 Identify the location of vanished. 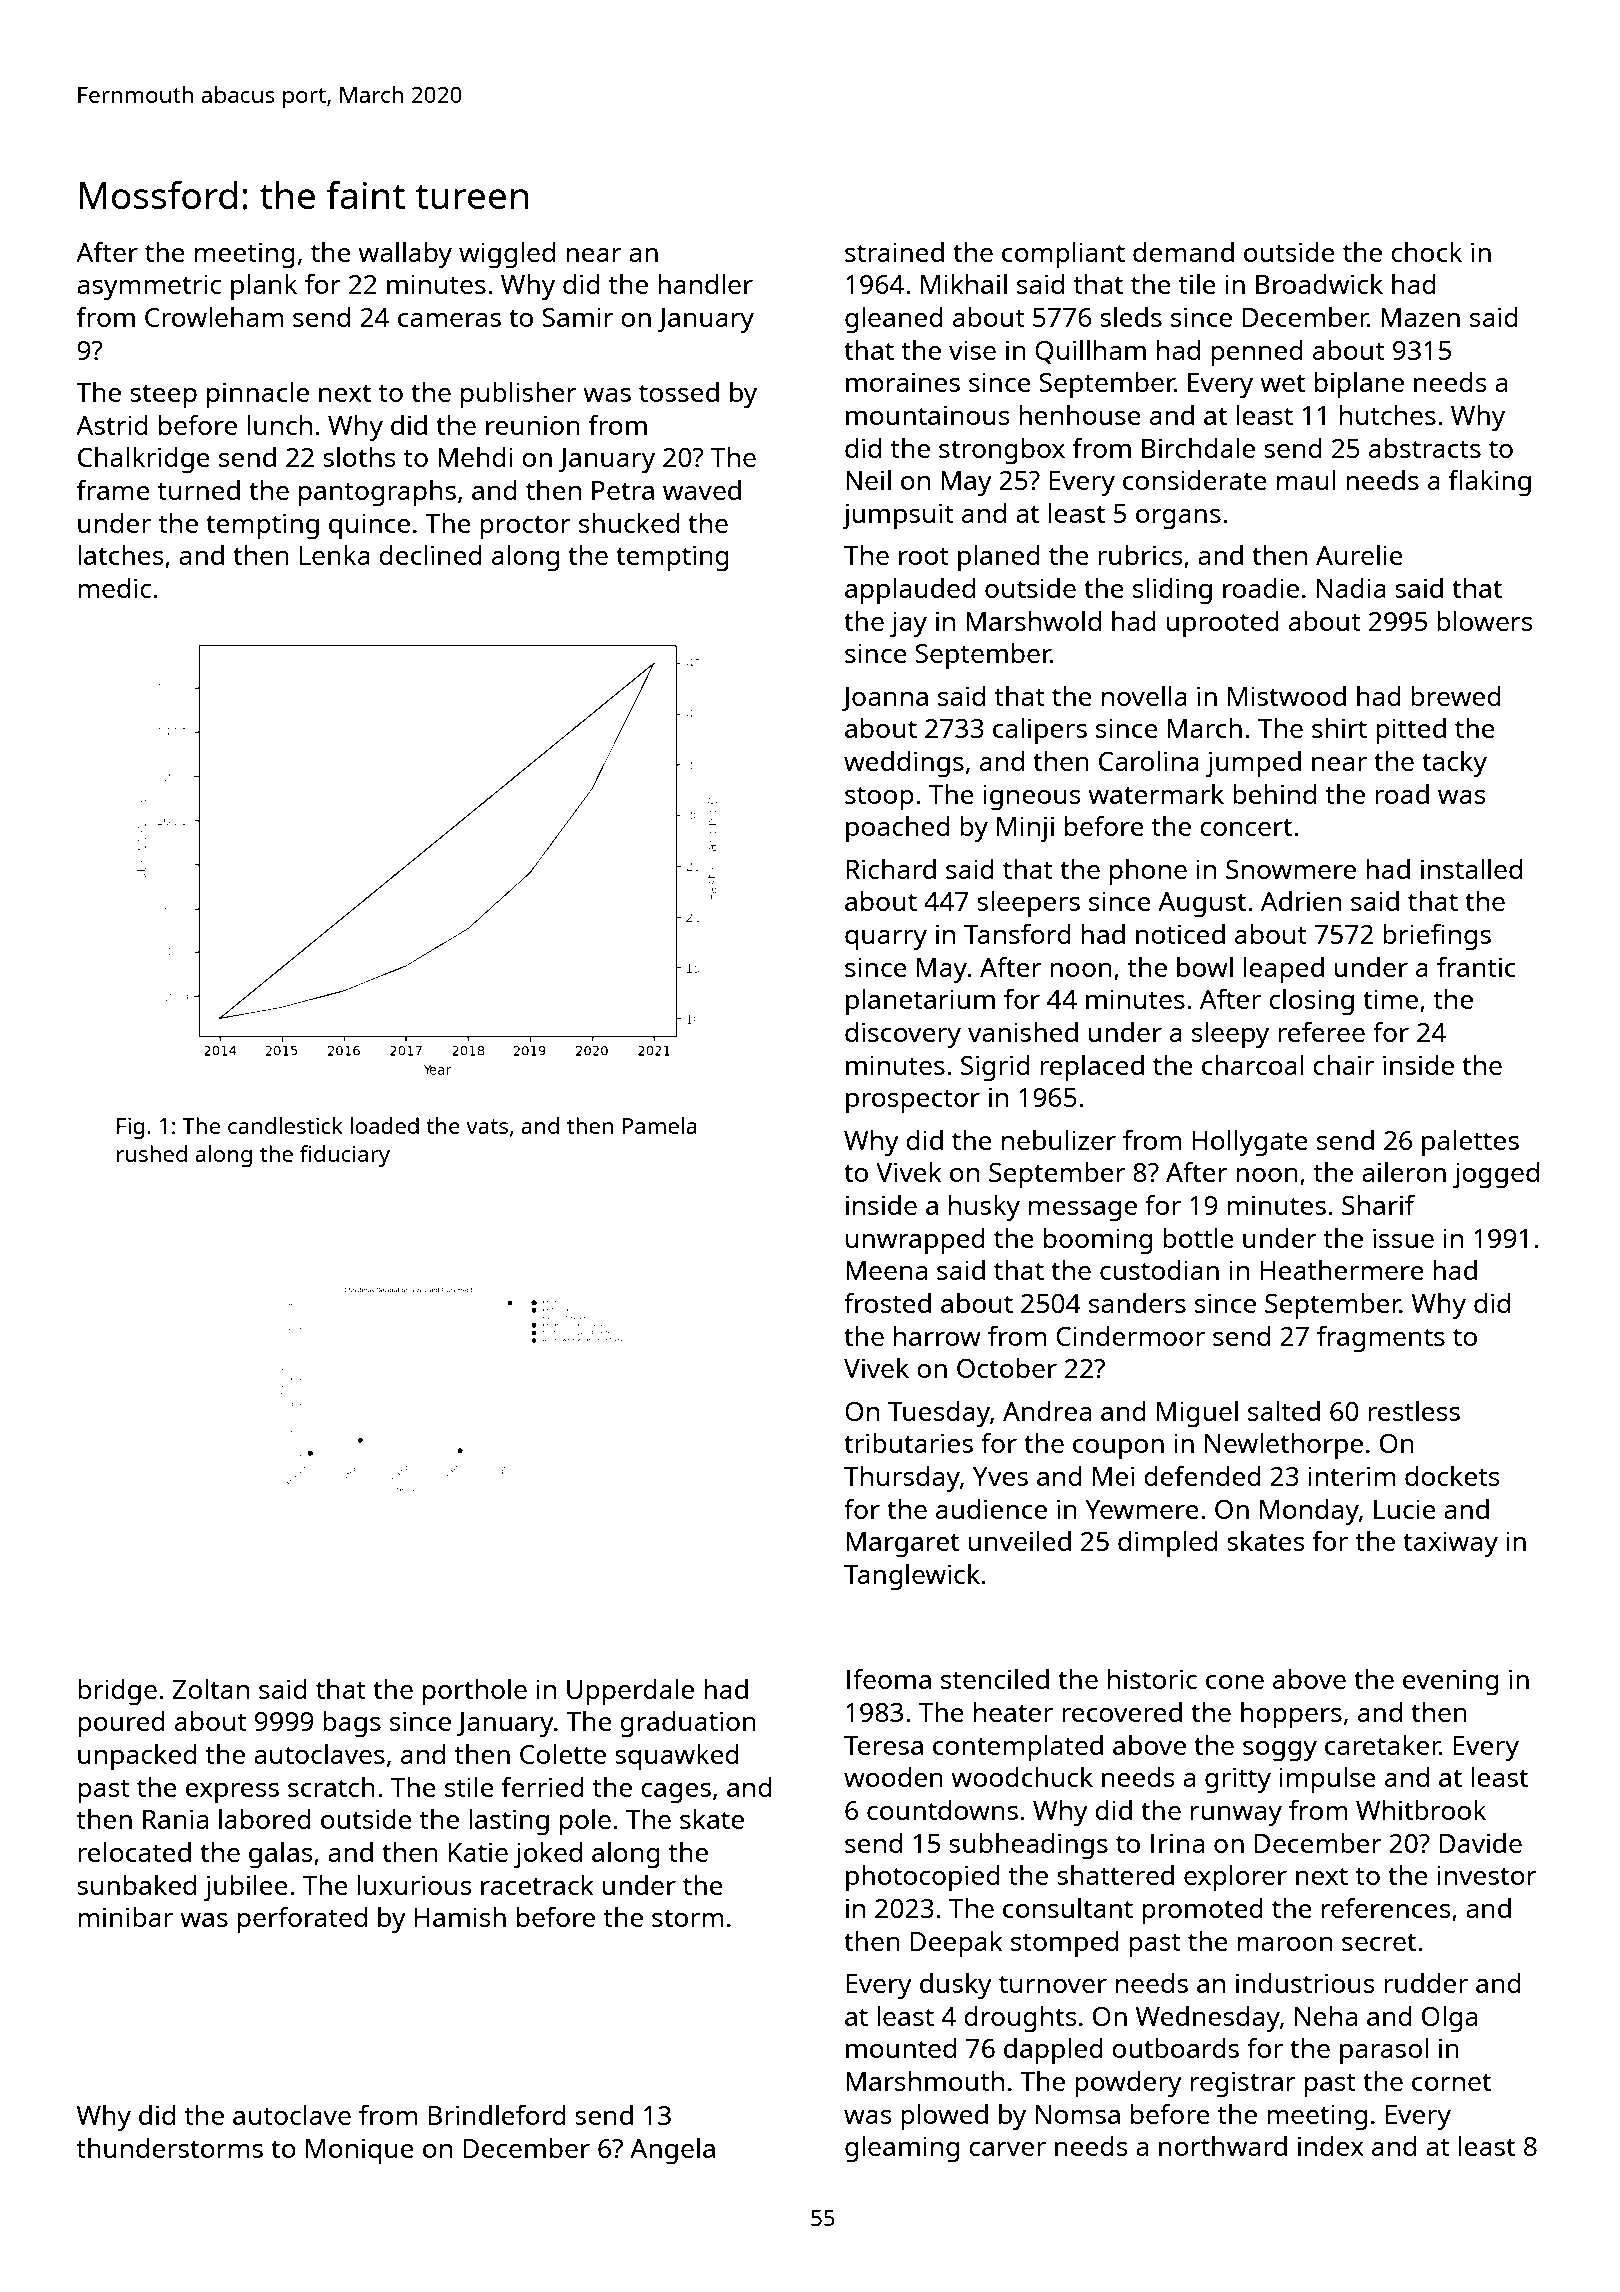
(1023, 1032).
